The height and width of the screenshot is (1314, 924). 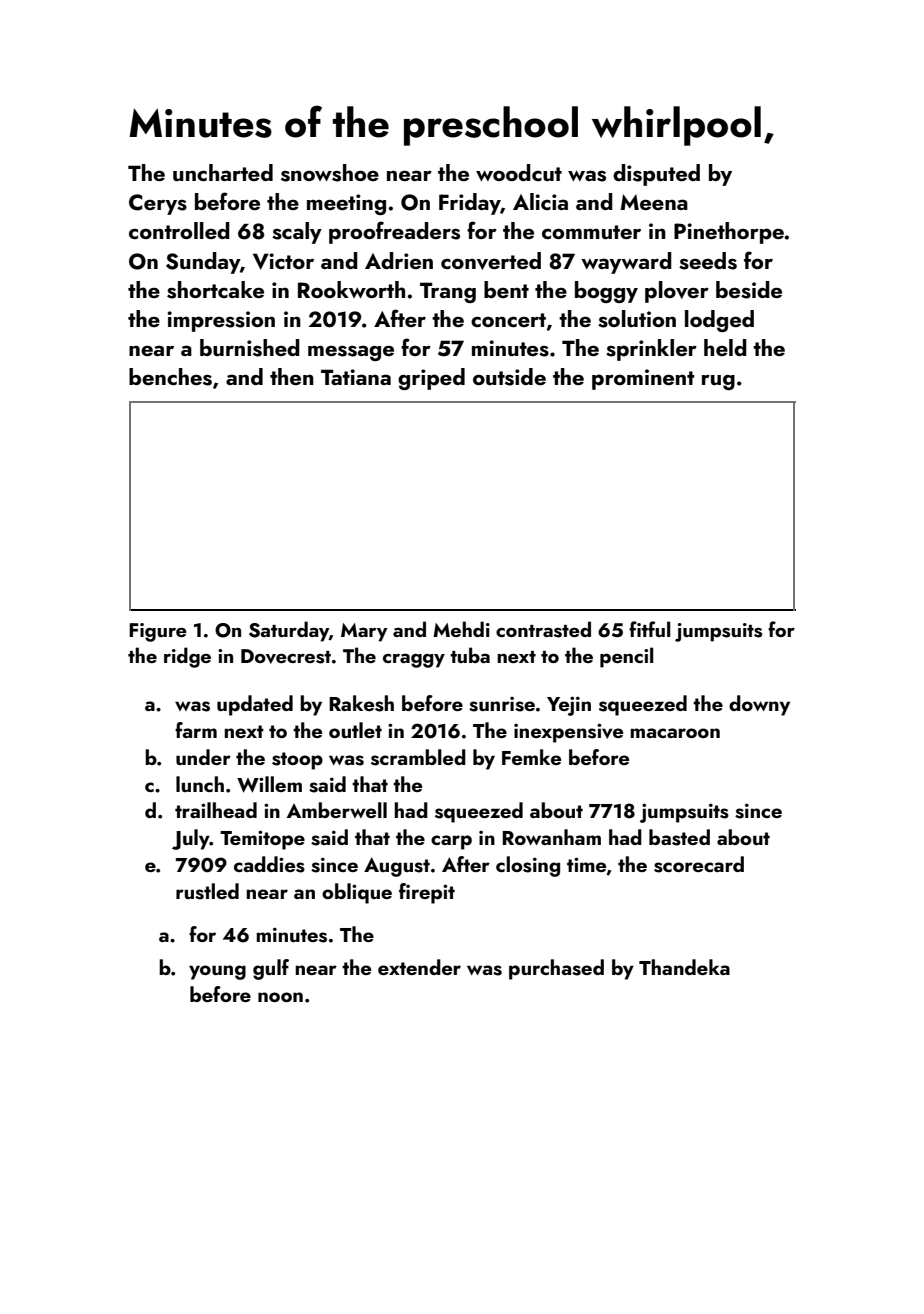 I want to click on noon, so click(x=280, y=997).
